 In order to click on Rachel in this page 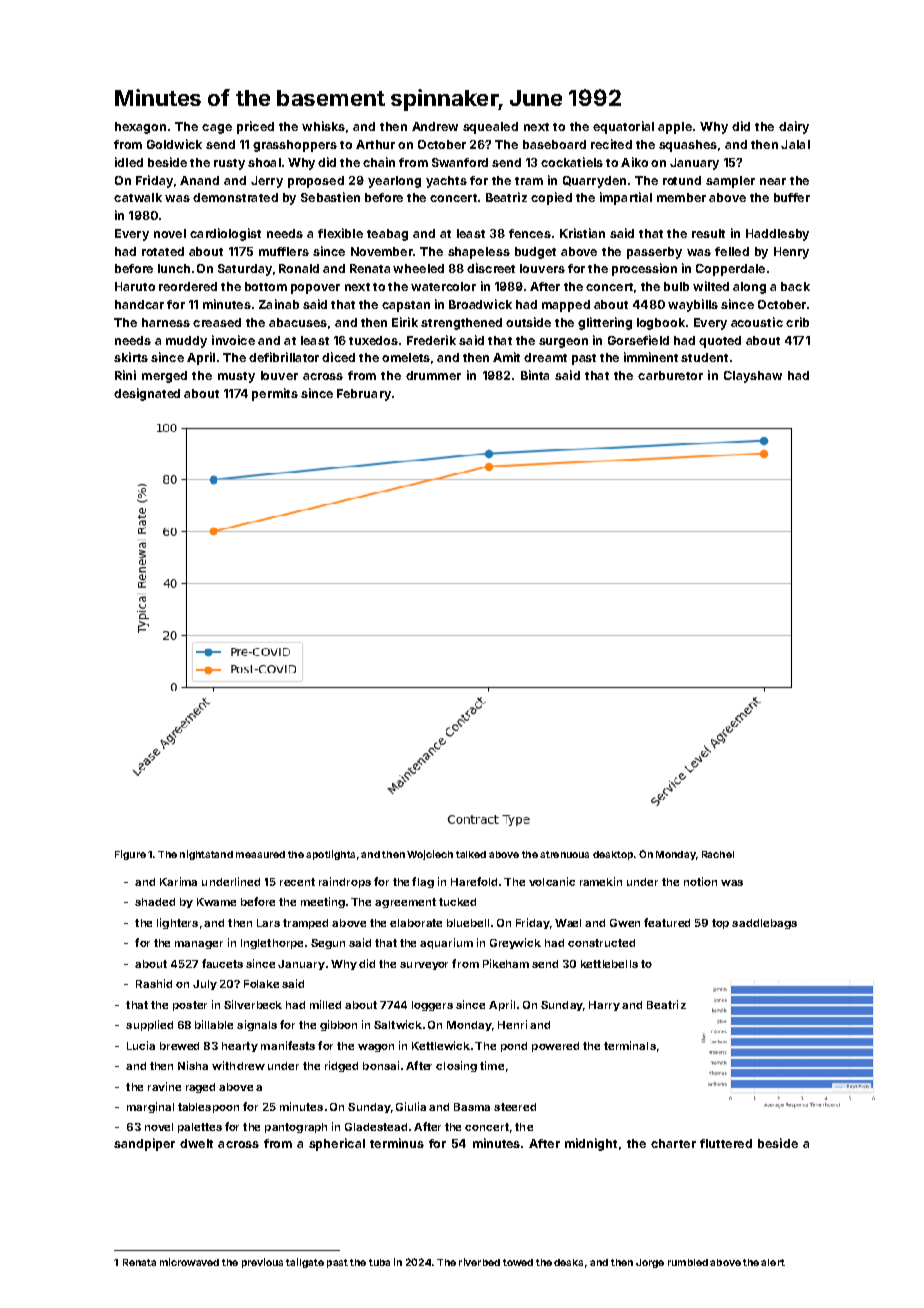, I will do `click(718, 854)`.
